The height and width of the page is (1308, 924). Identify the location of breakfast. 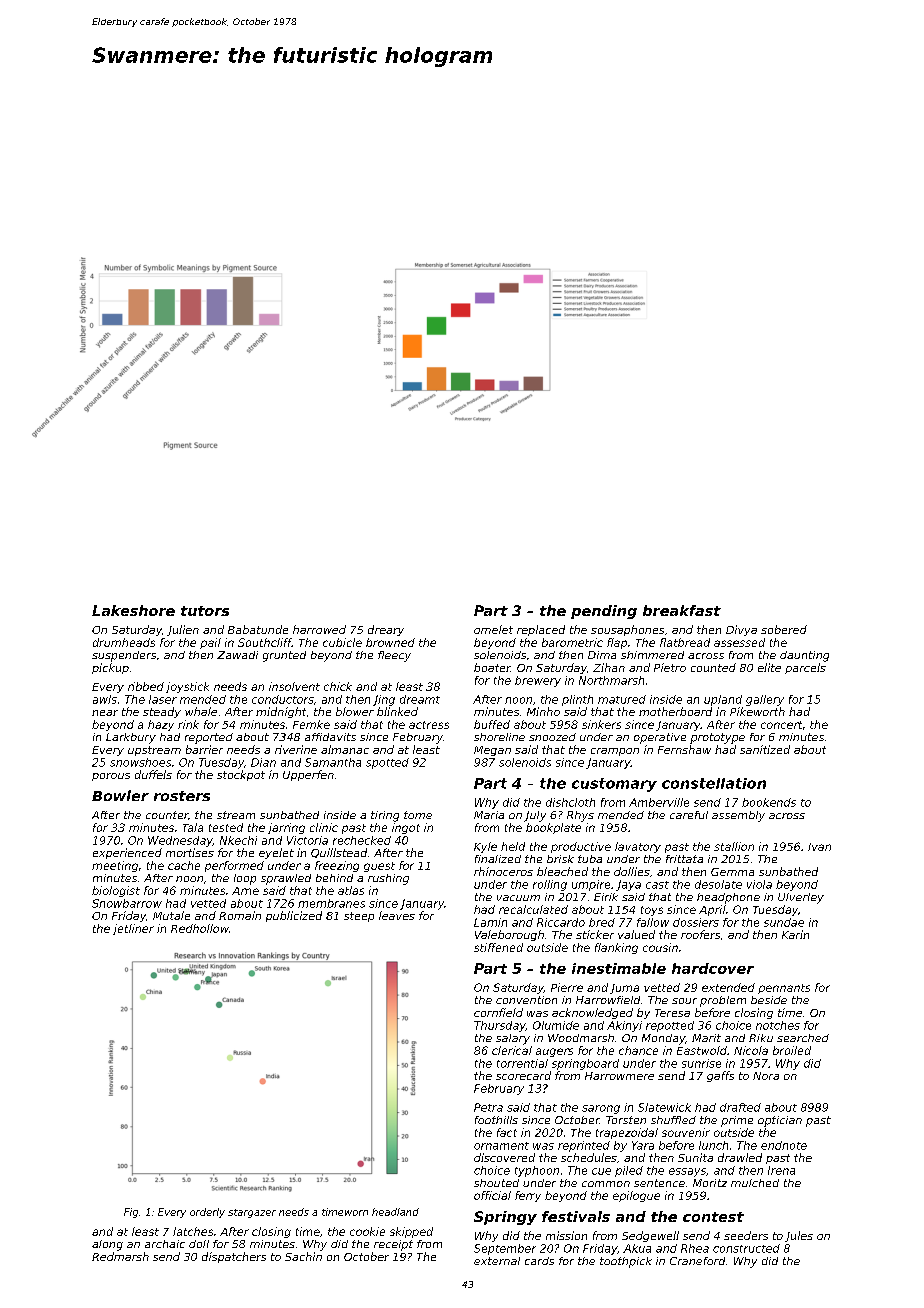
(682, 610).
